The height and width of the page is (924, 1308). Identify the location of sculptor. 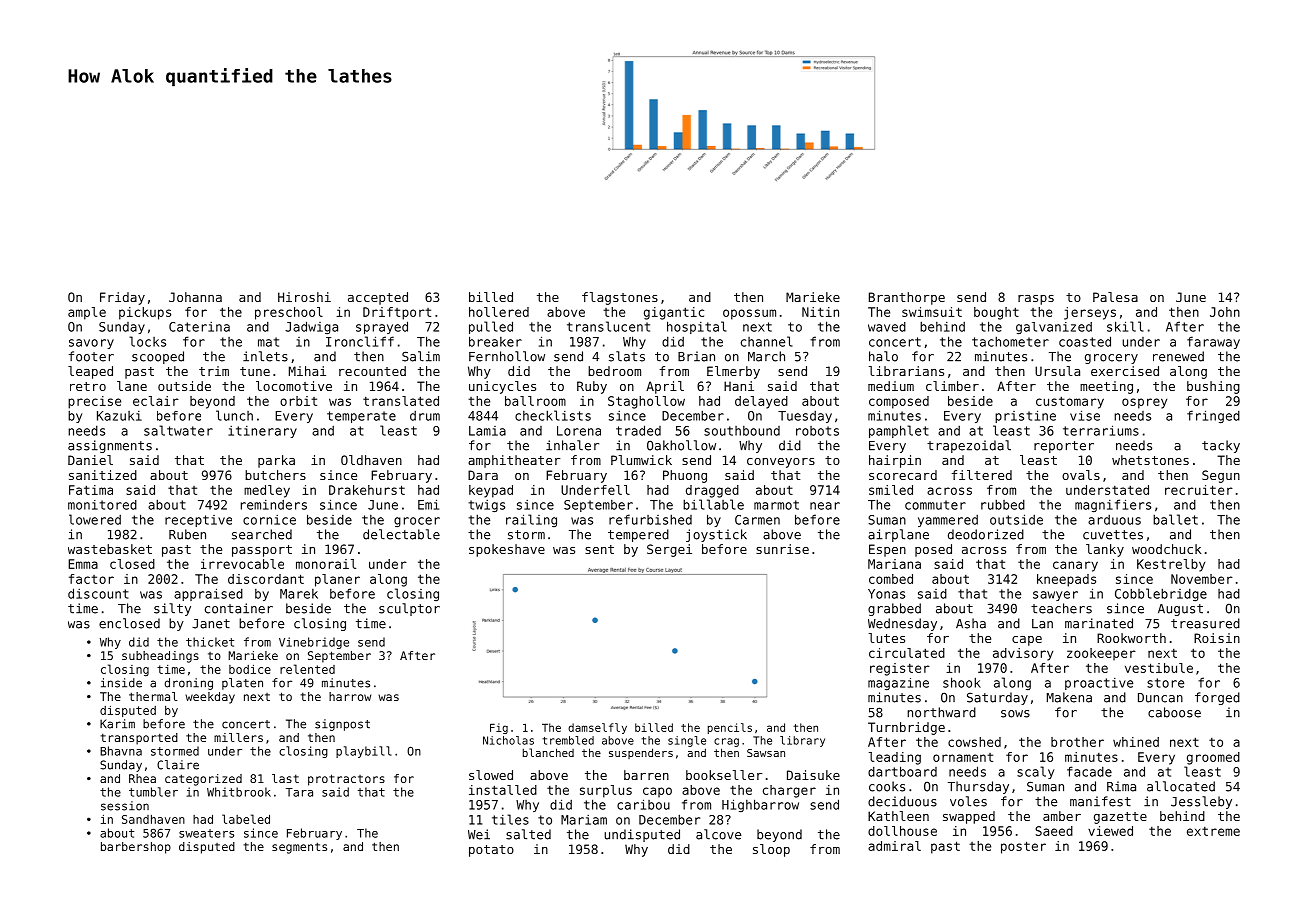
(409, 609).
